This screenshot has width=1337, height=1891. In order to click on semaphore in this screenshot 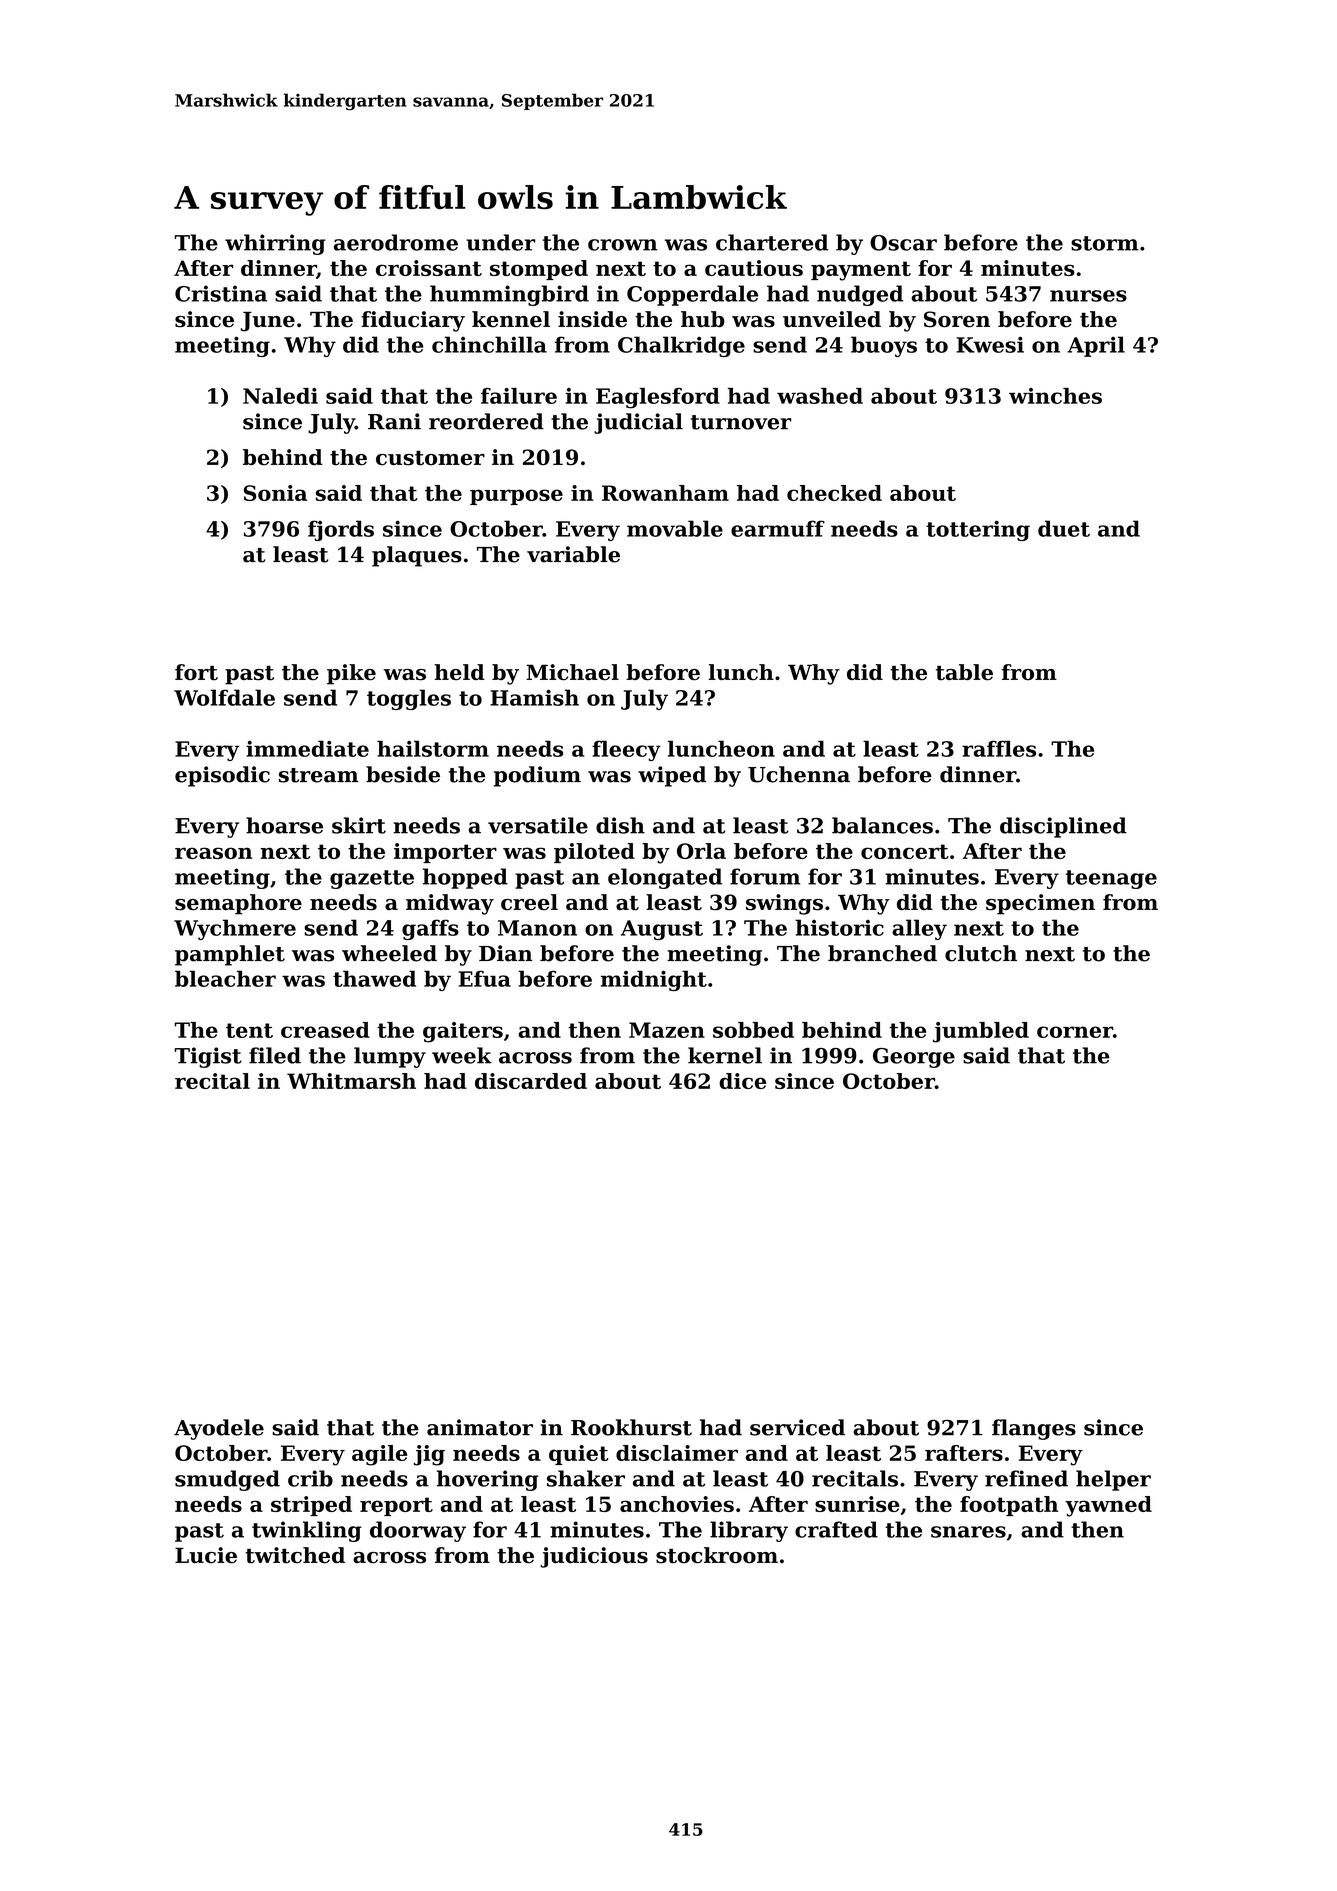, I will do `click(238, 904)`.
